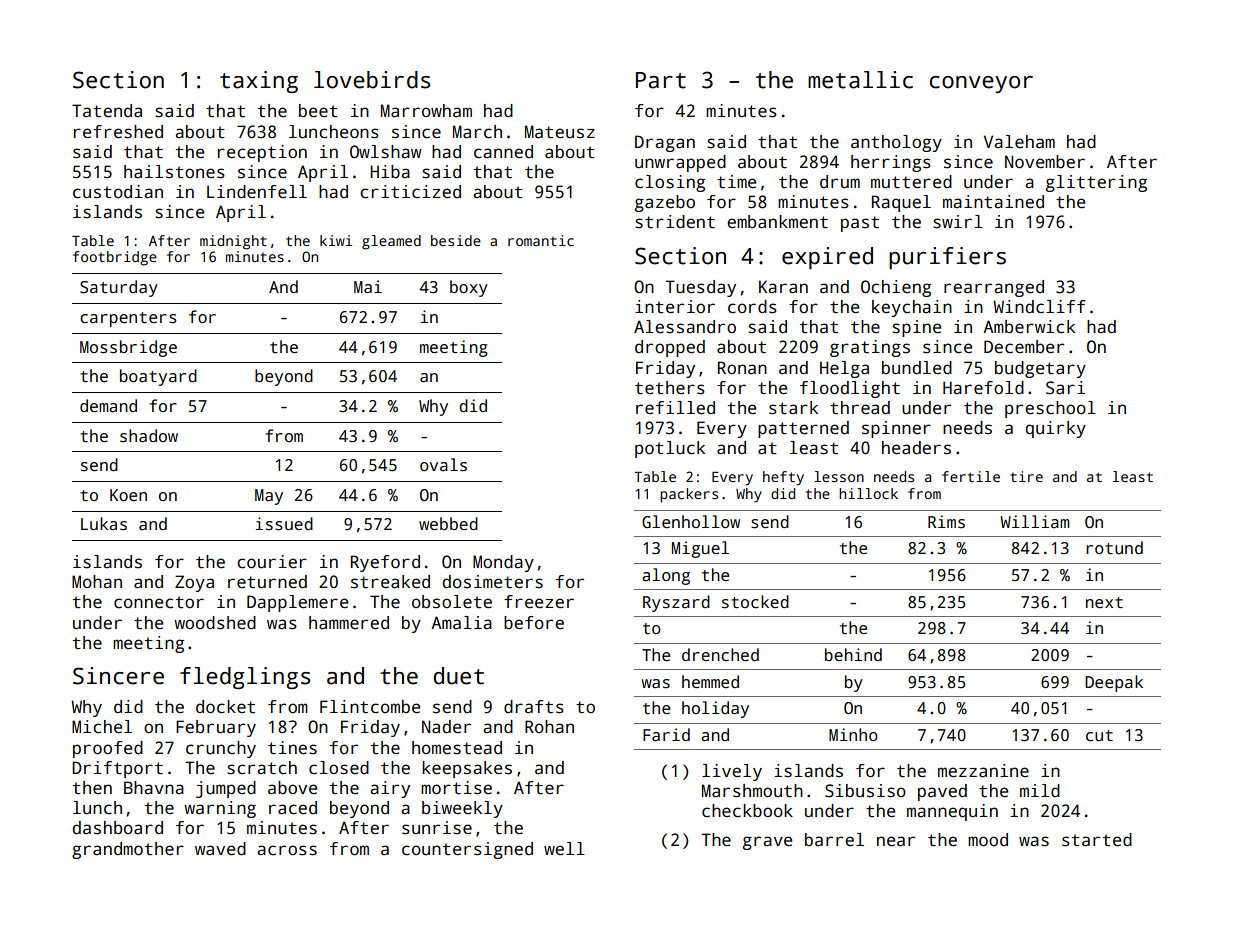  I want to click on issued, so click(284, 524).
